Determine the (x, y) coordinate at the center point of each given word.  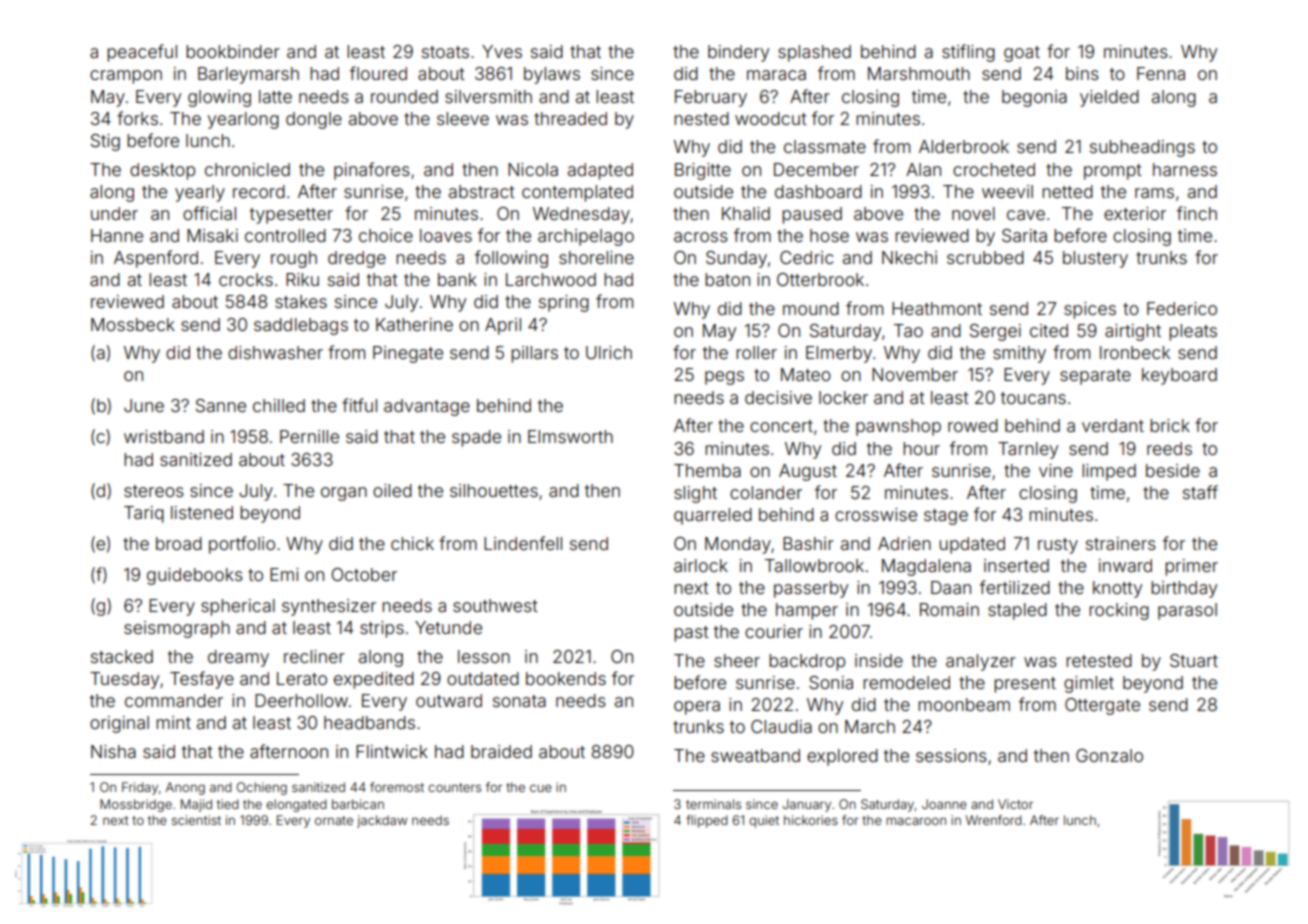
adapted (600, 171)
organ (344, 494)
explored (842, 757)
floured (378, 73)
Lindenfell (523, 543)
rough (294, 259)
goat (1022, 54)
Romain (949, 609)
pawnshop (898, 427)
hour (921, 448)
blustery (1095, 259)
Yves (502, 51)
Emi (284, 574)
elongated (296, 805)
